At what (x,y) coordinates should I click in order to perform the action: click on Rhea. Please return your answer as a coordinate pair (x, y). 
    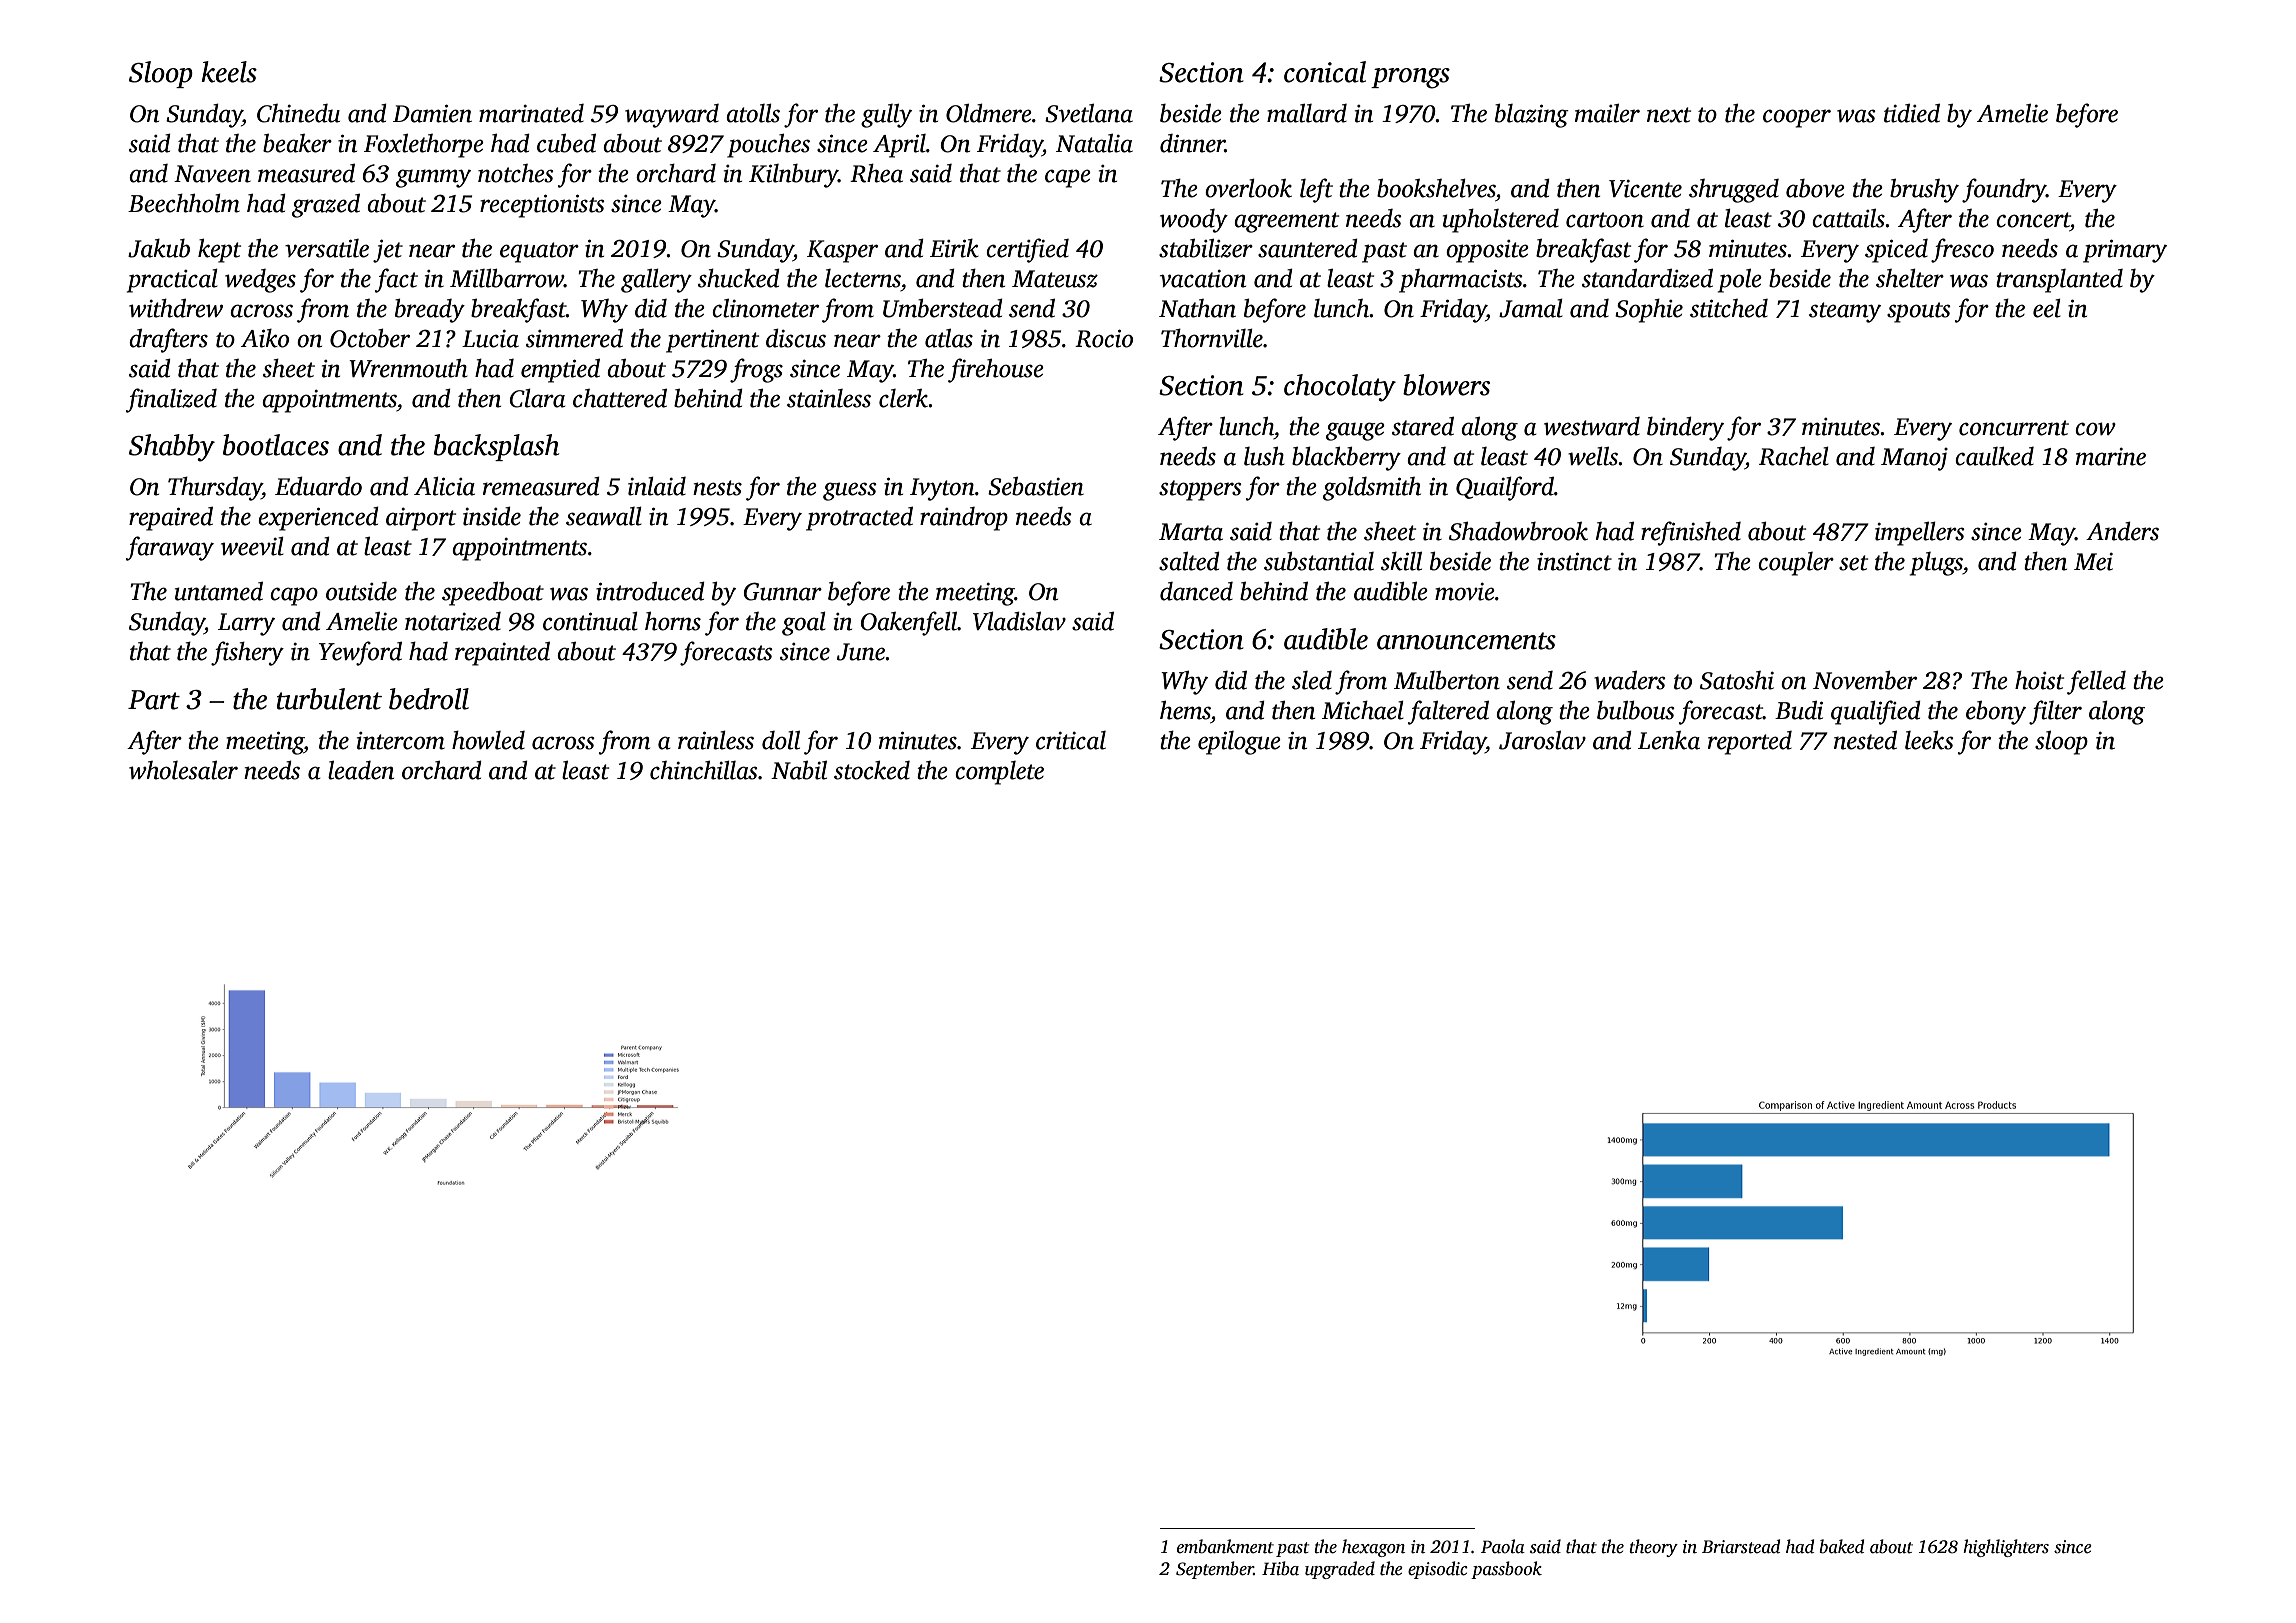
    Looking at the image, I should click on (876, 173).
